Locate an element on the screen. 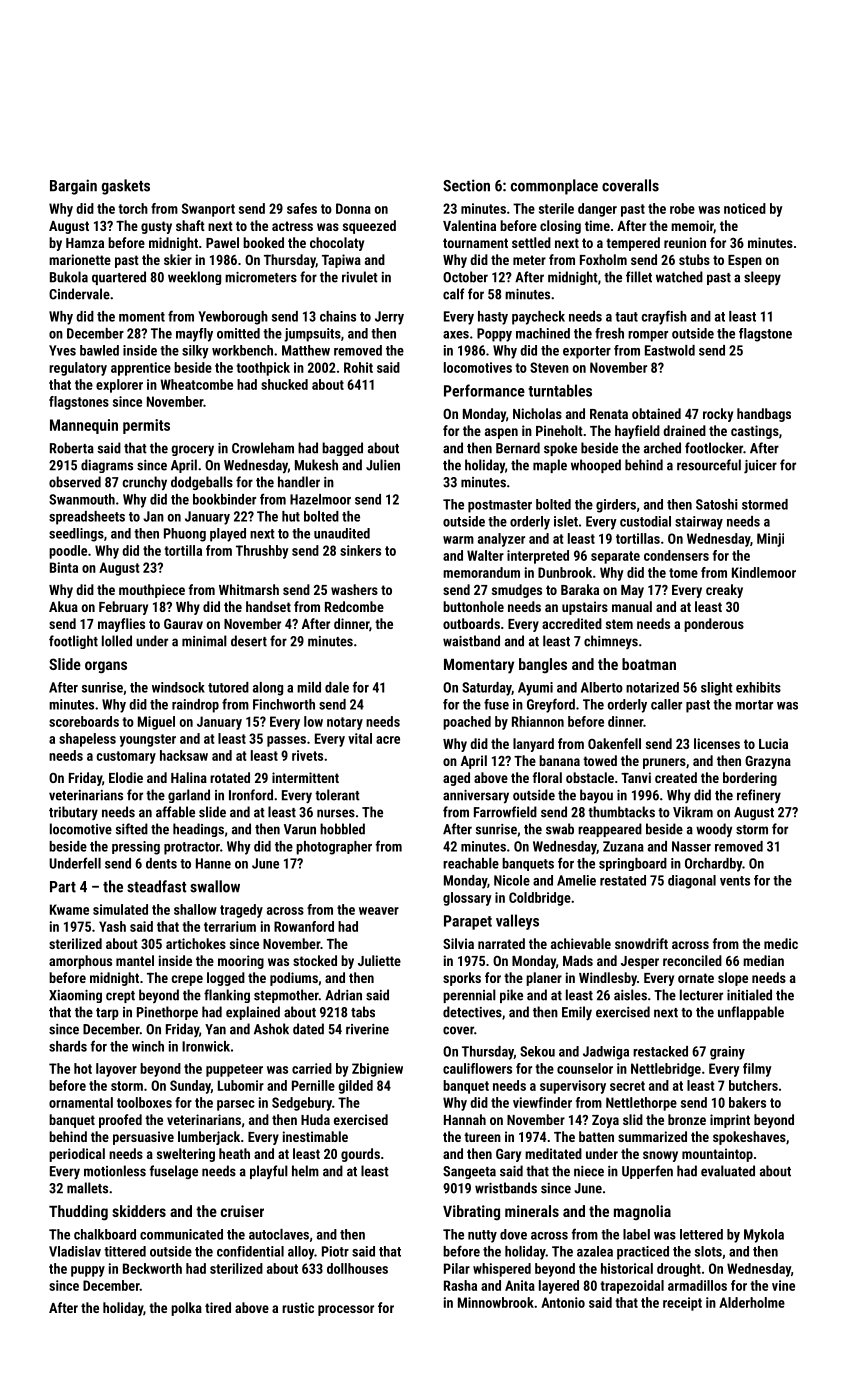  cruiser is located at coordinates (242, 1211).
